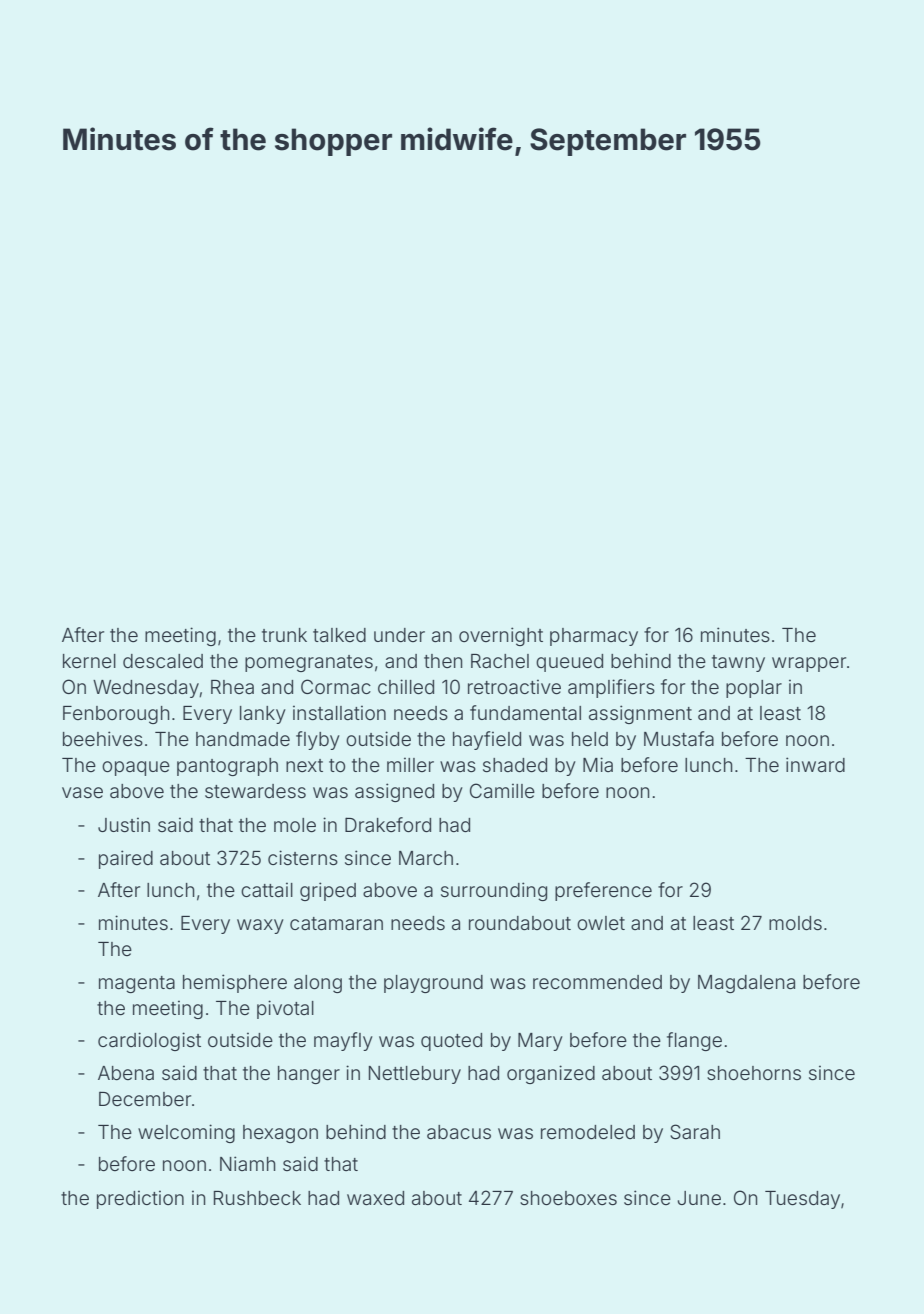 The image size is (924, 1314). I want to click on griped, so click(328, 891).
